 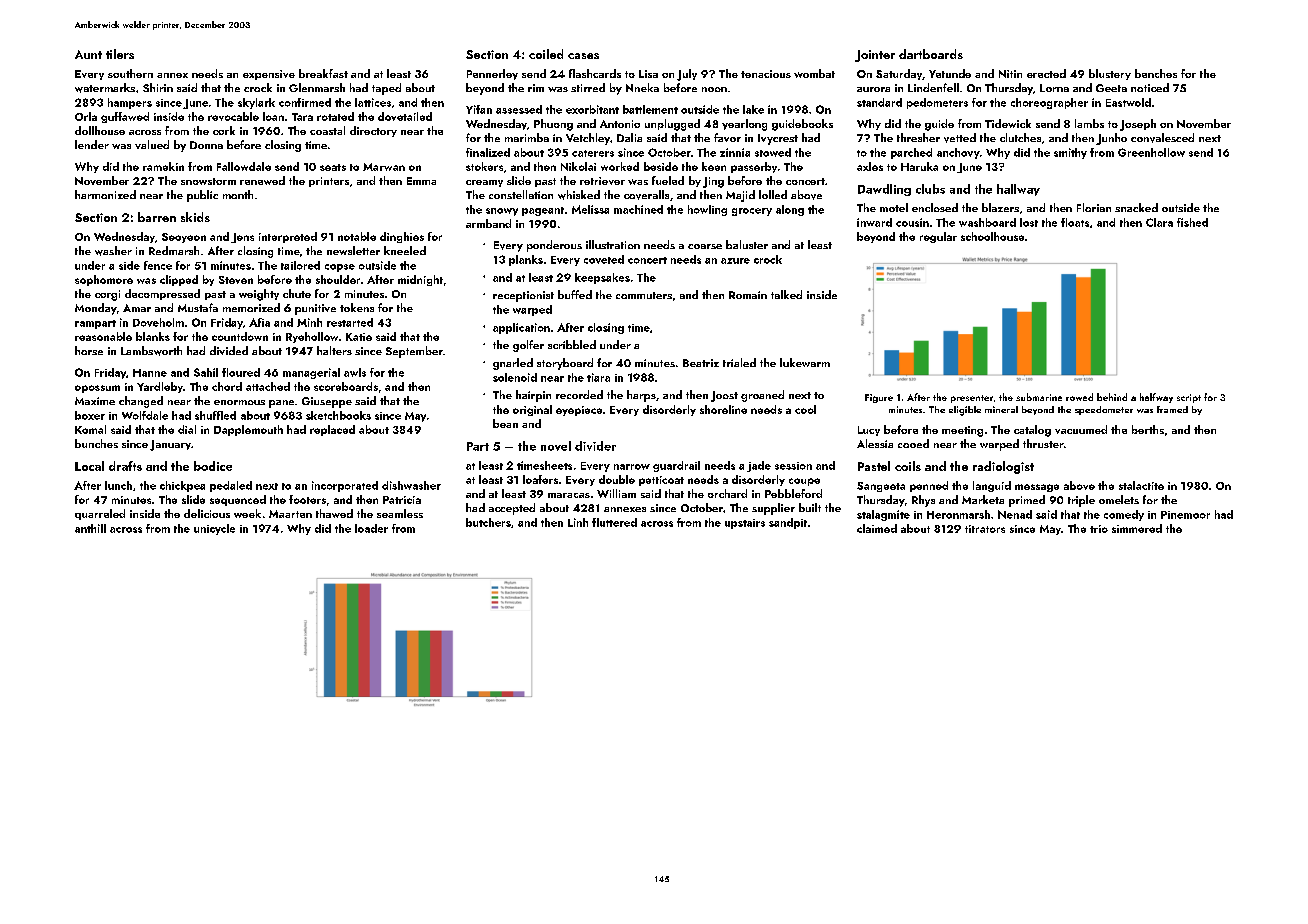 I want to click on Majid, so click(x=740, y=196).
